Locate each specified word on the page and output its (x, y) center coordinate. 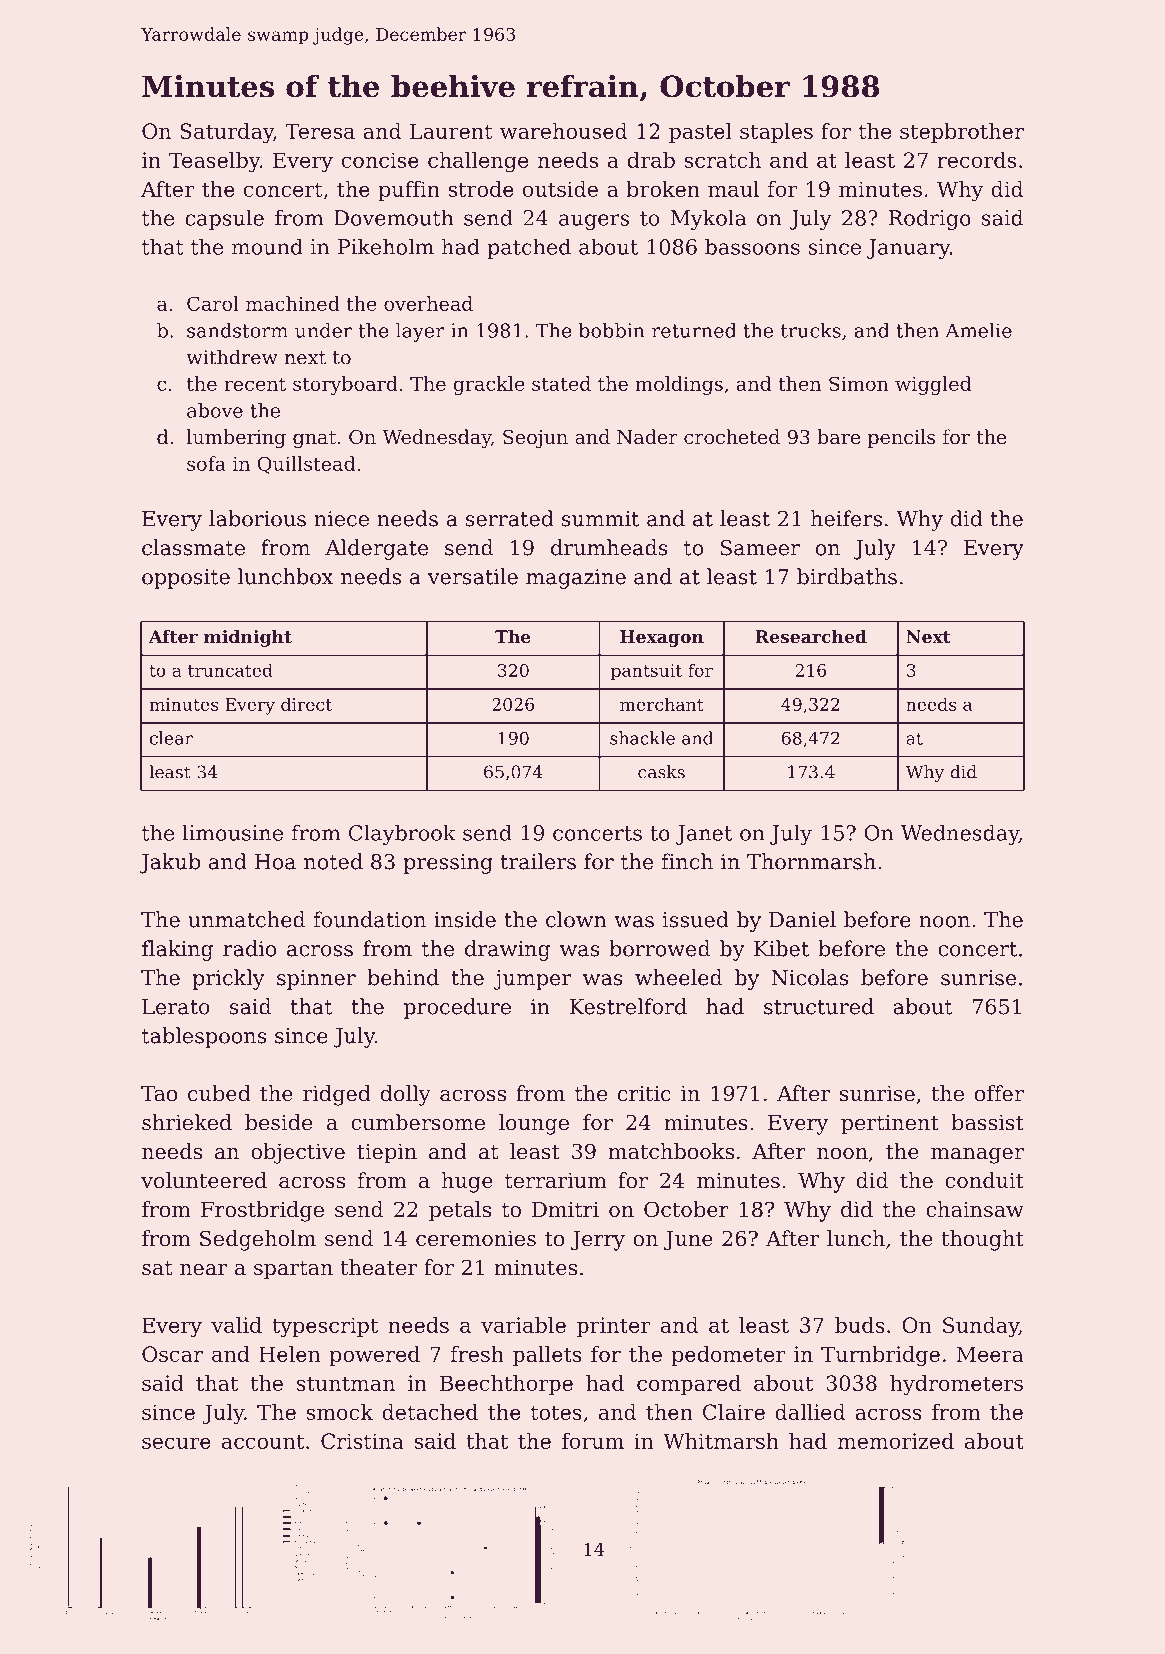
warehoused (563, 131)
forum (593, 1441)
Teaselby (214, 162)
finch (687, 861)
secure (176, 1443)
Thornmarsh (811, 861)
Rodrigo (930, 220)
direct (306, 704)
